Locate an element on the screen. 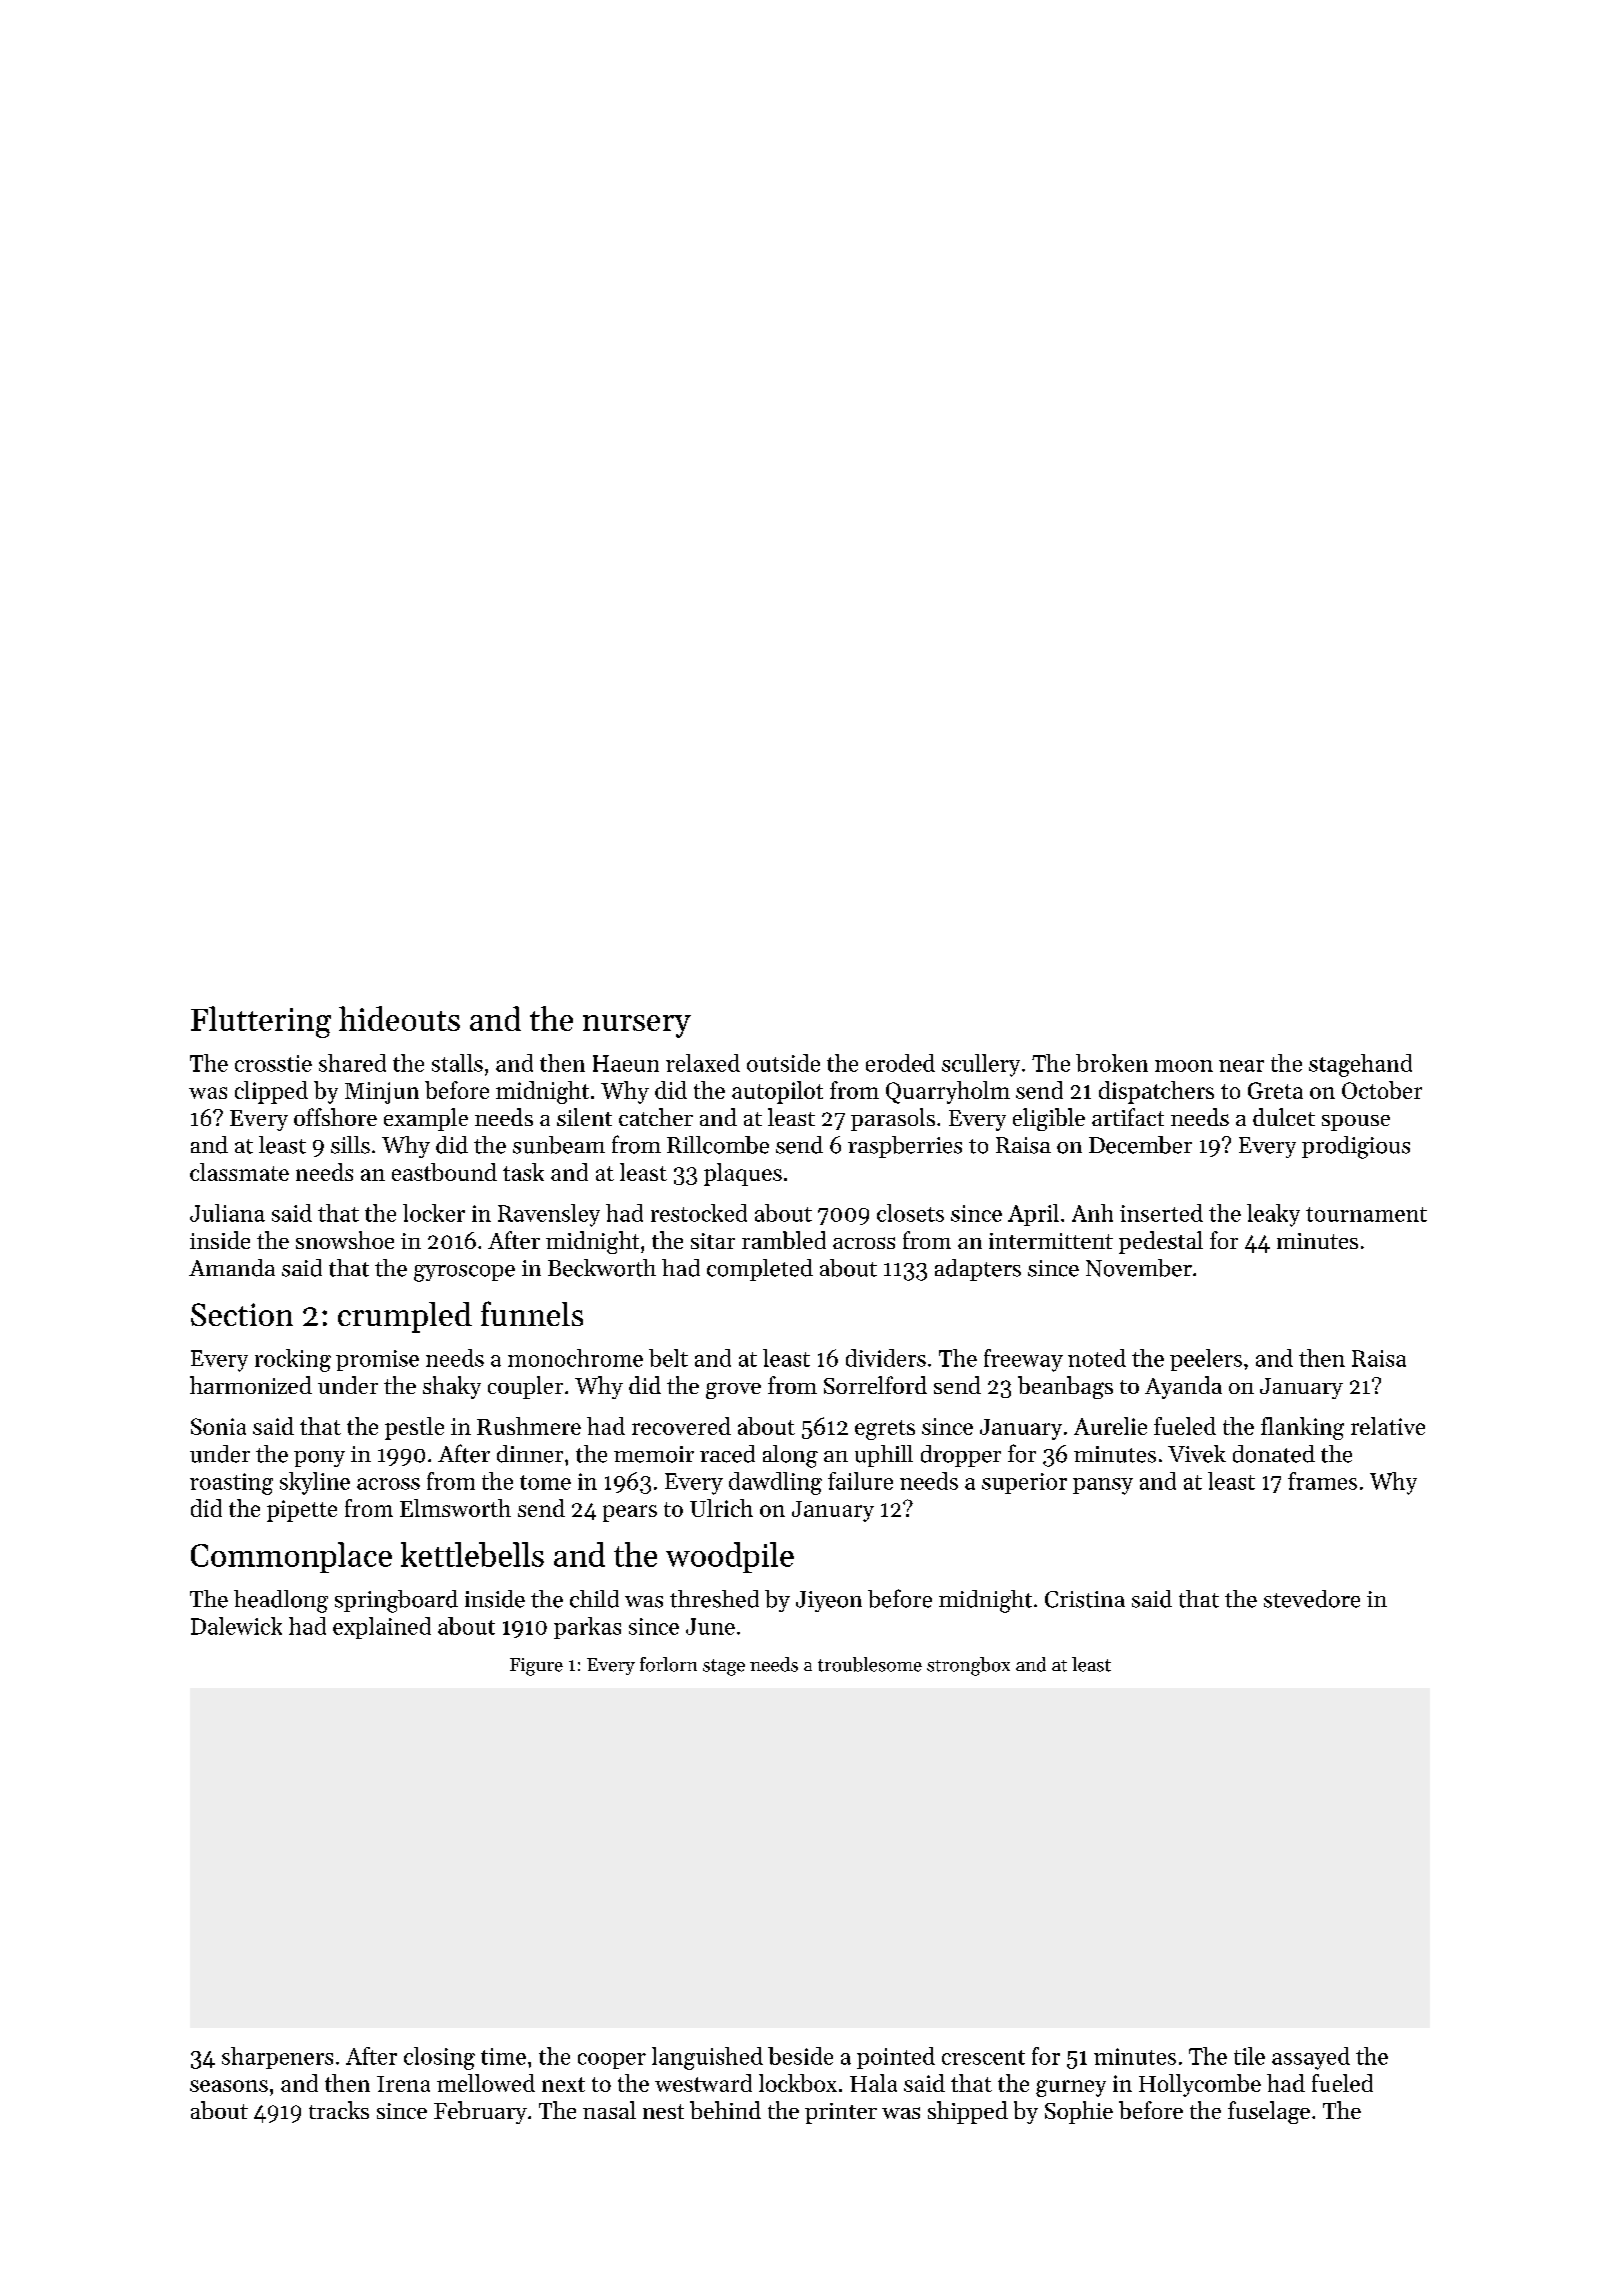 This screenshot has width=1620, height=2292. lockbox is located at coordinates (798, 2083).
